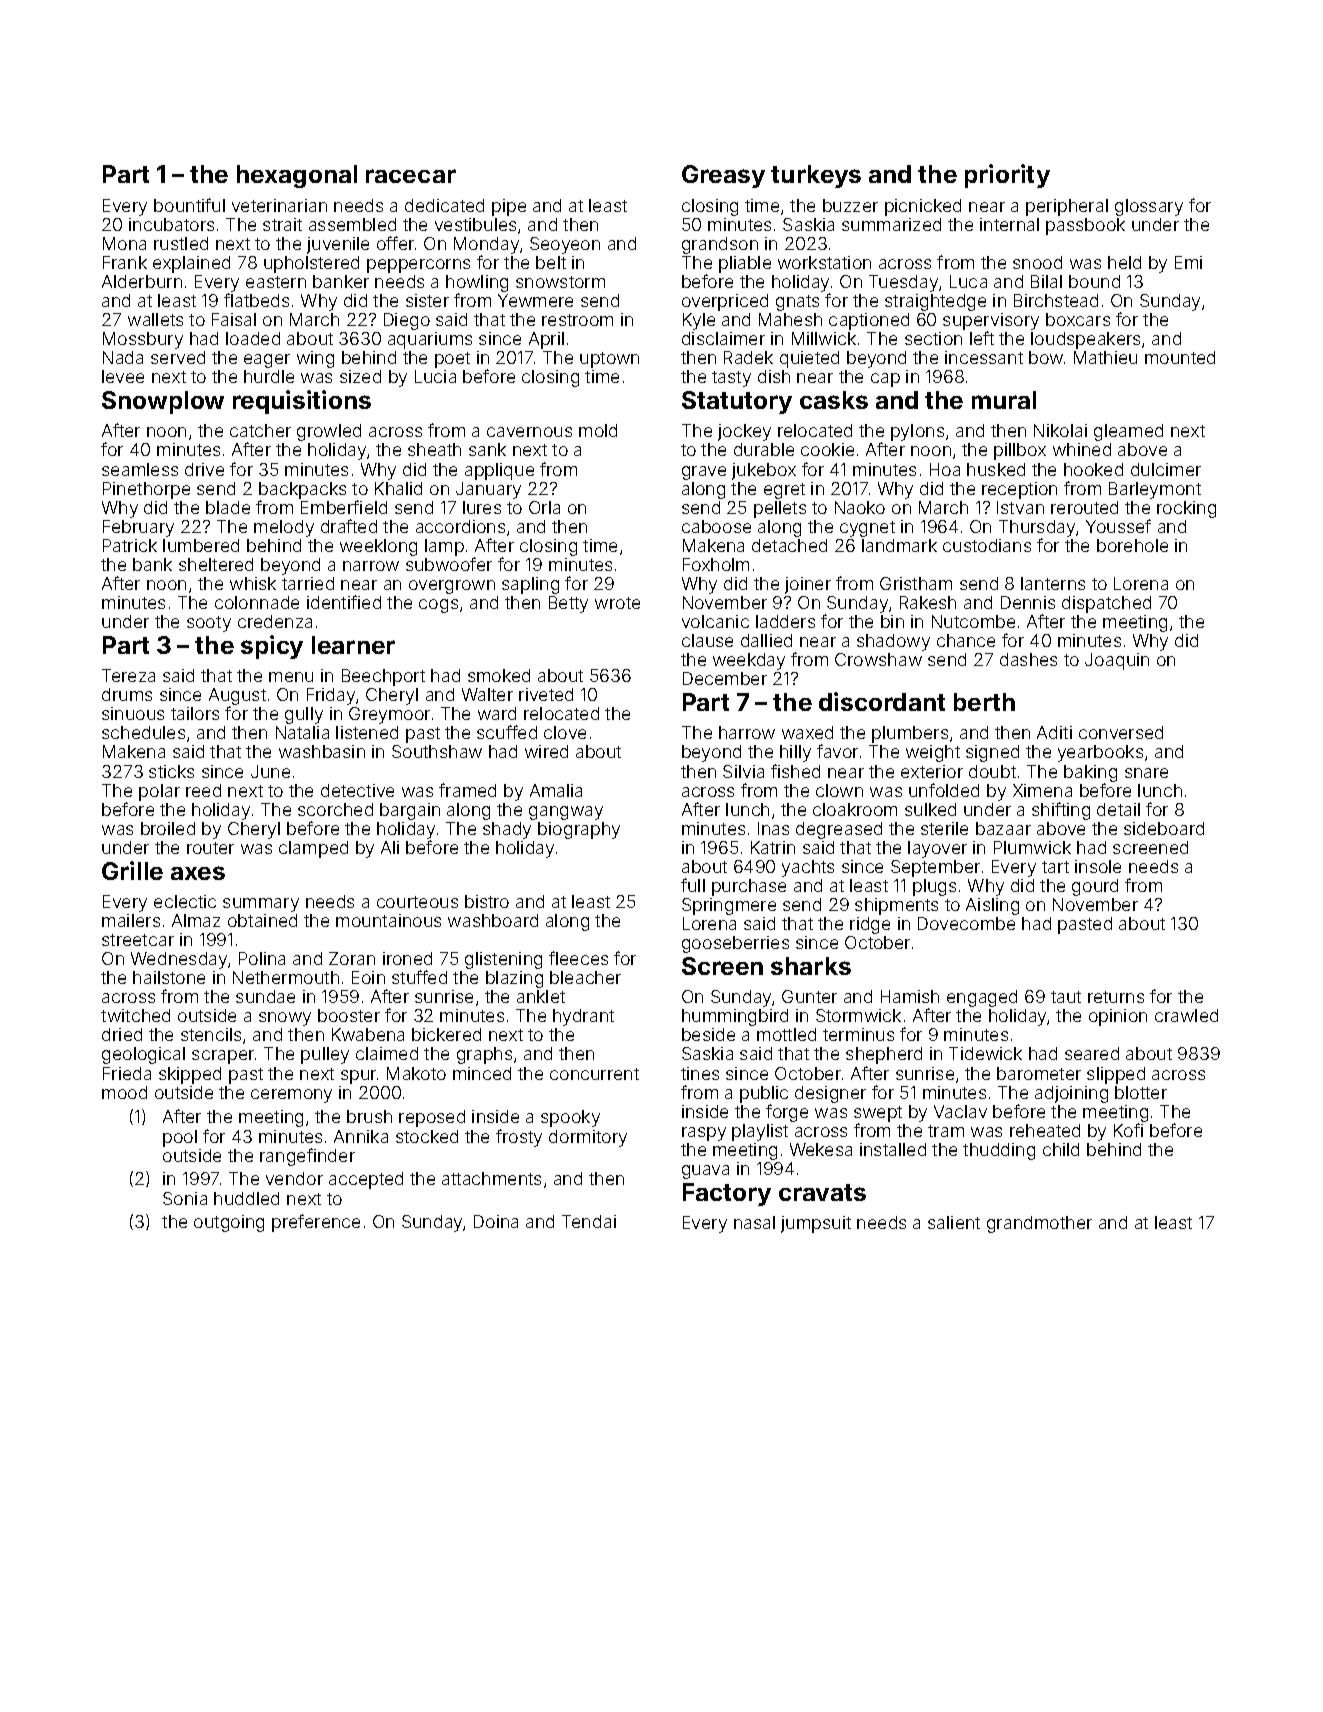 This screenshot has width=1323, height=1712. Describe the element at coordinates (438, 606) in the screenshot. I see `cogs` at that location.
